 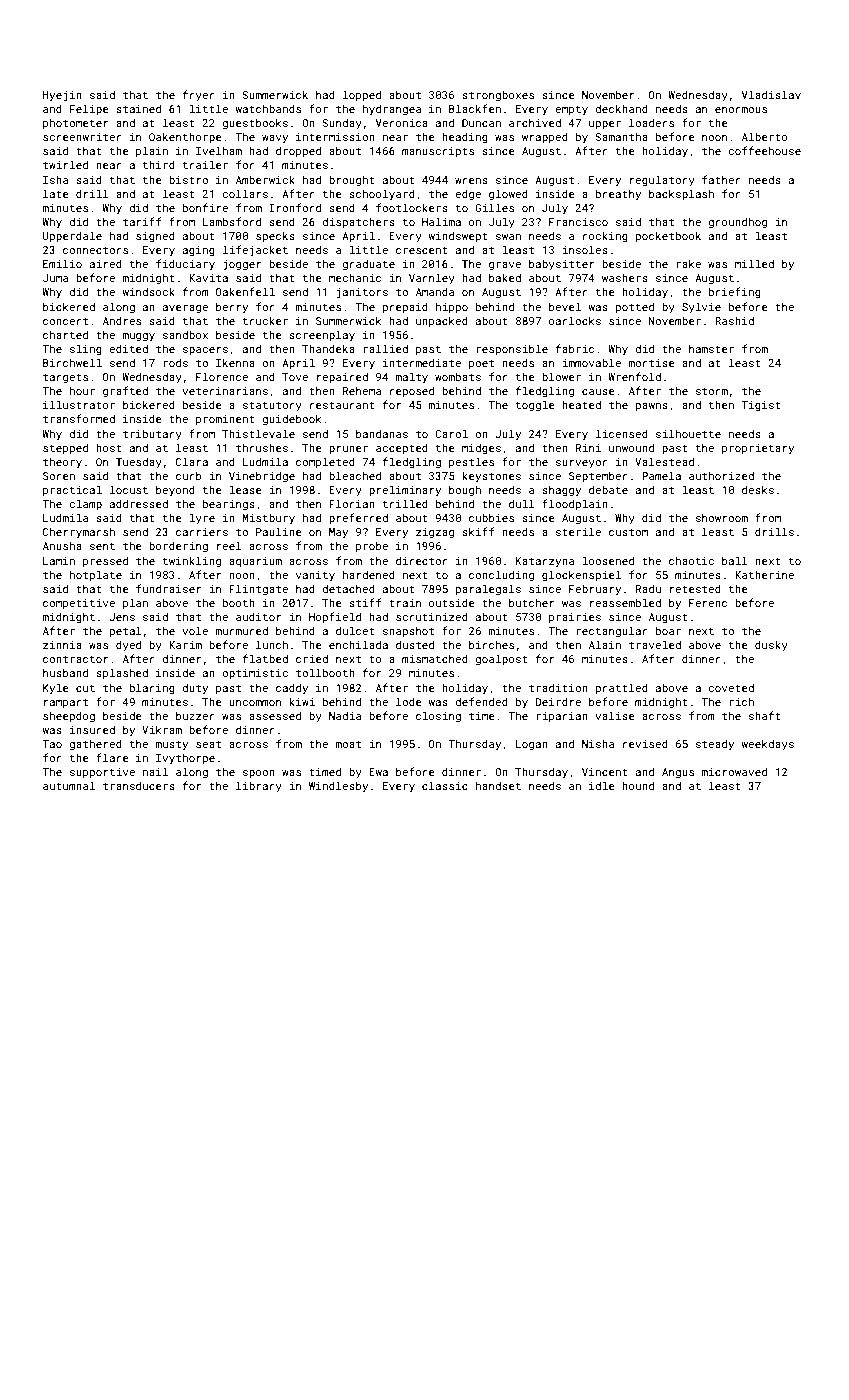 I want to click on bleached, so click(x=355, y=475).
